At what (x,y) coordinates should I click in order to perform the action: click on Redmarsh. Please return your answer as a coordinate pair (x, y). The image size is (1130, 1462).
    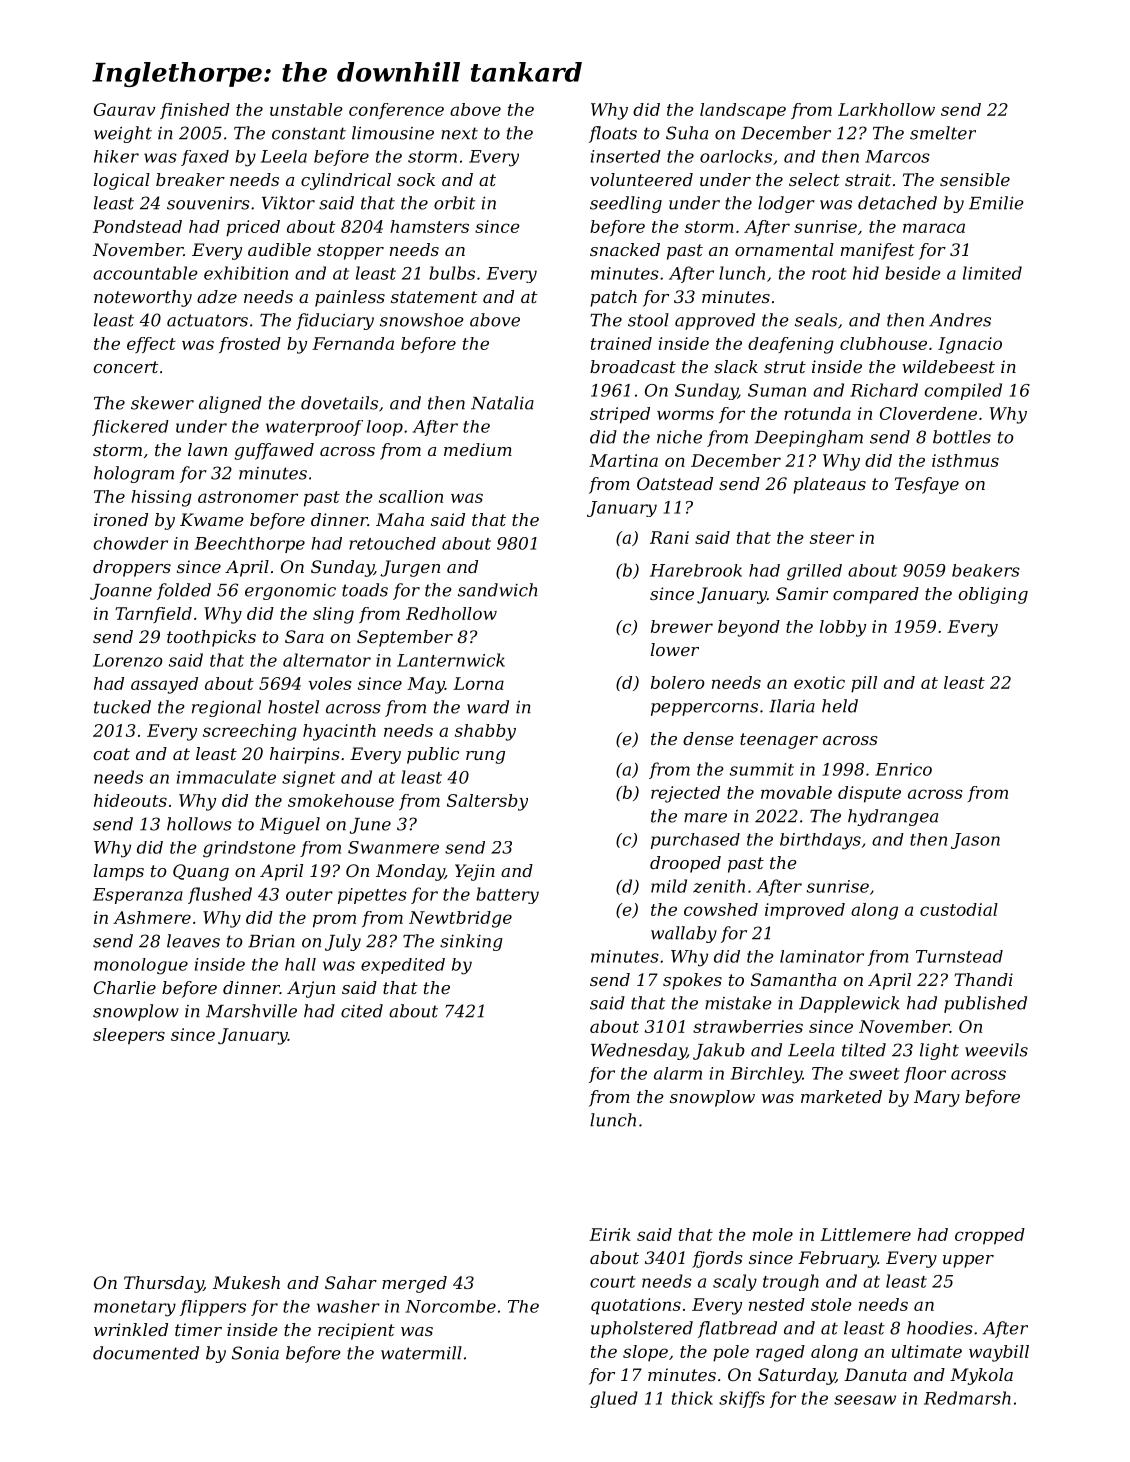
    Looking at the image, I should click on (967, 1398).
